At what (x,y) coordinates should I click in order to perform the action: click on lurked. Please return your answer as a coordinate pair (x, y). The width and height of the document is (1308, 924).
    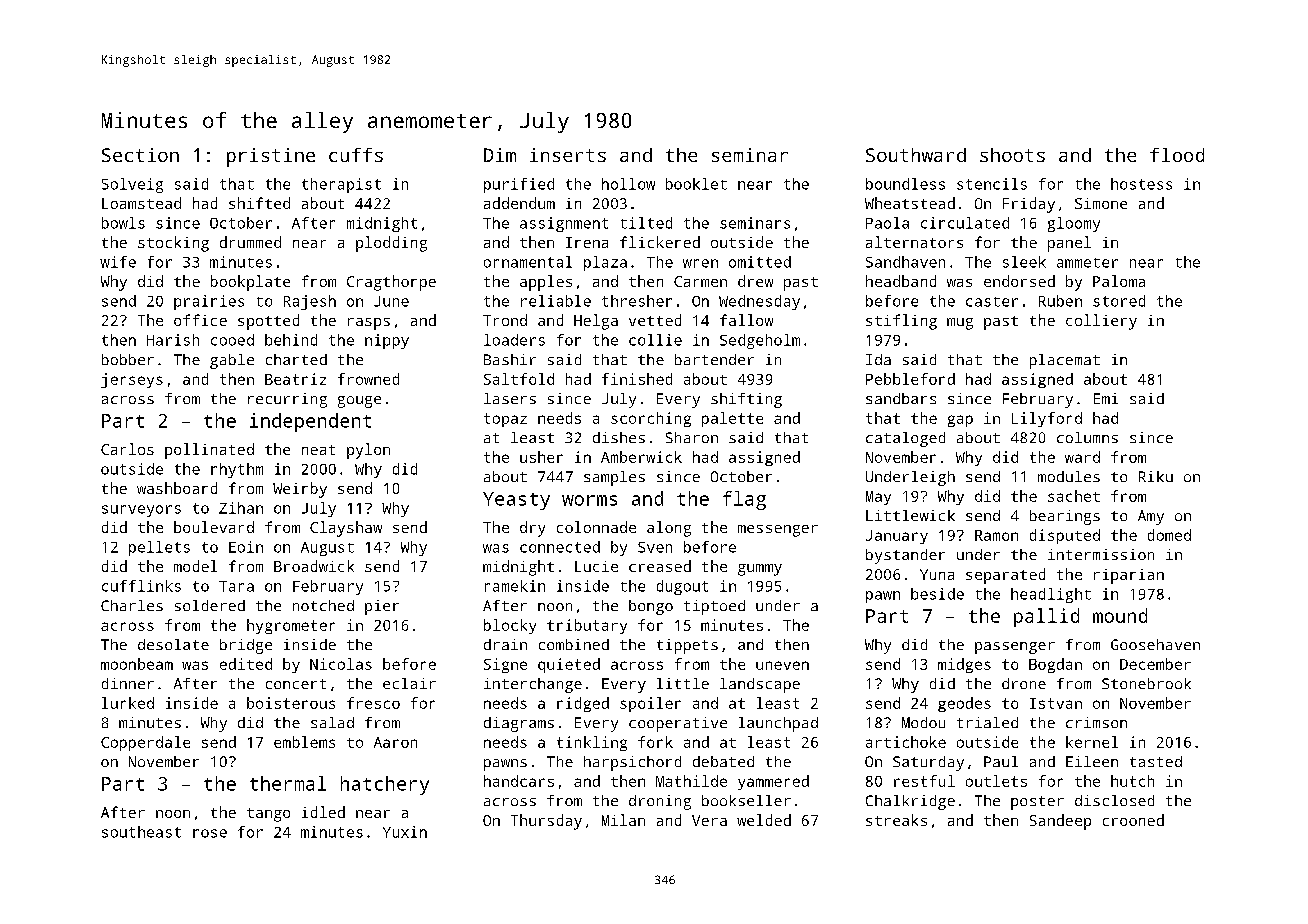
    Looking at the image, I should click on (128, 703).
